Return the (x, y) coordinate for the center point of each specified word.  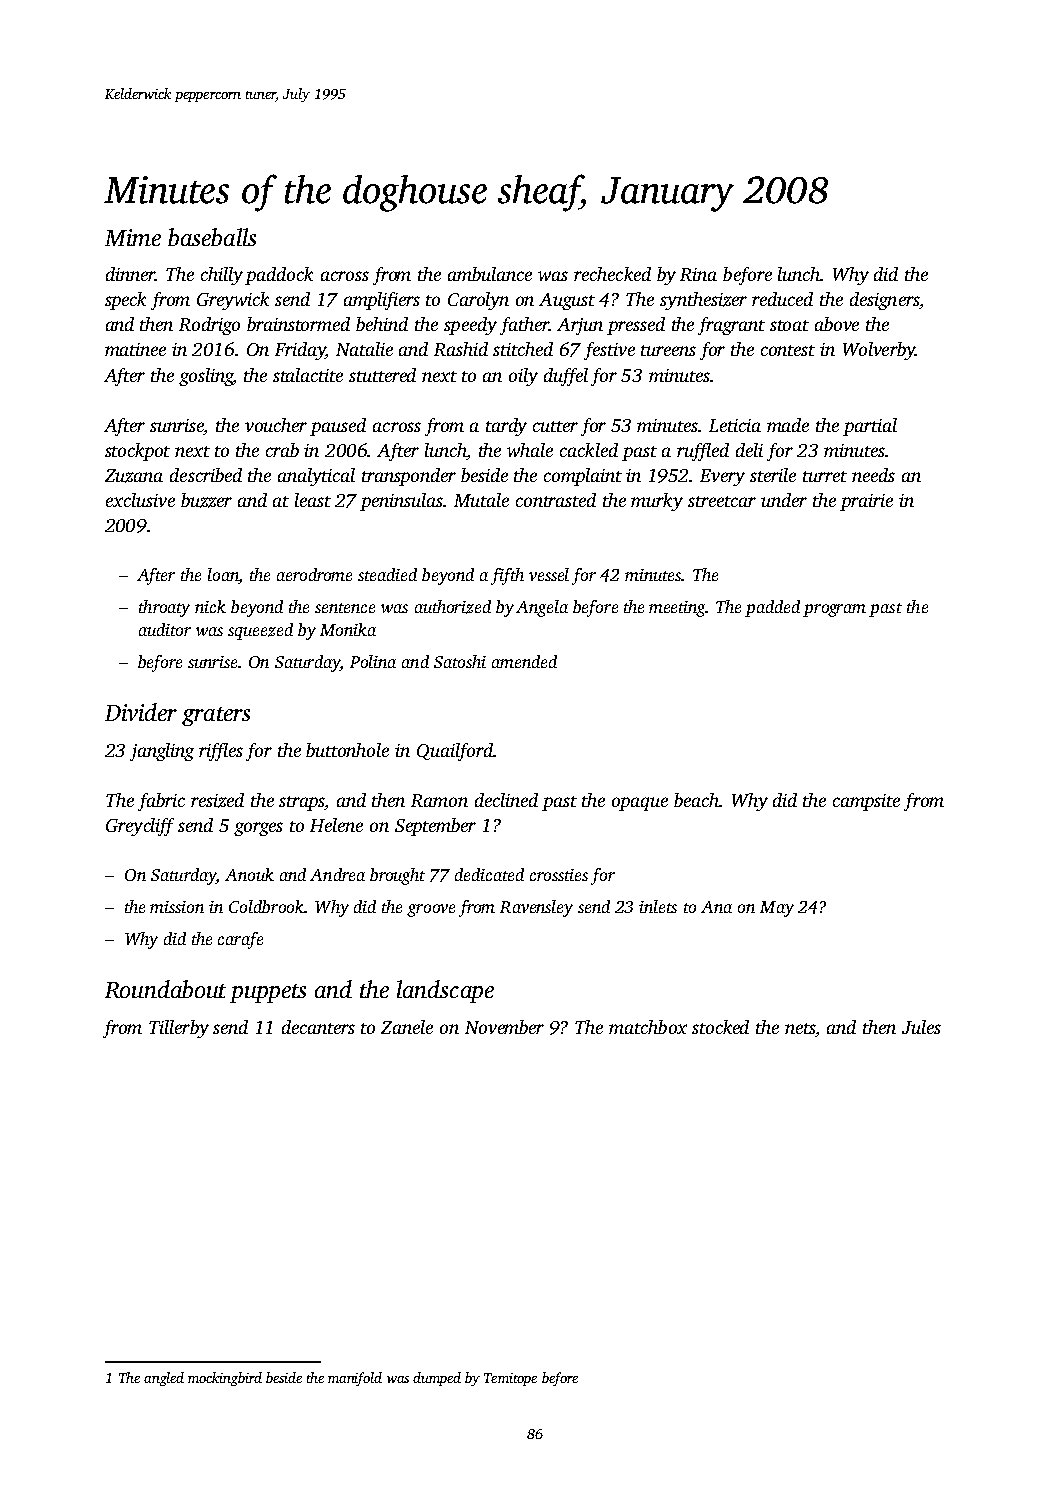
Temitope (510, 1379)
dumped (437, 1379)
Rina (698, 274)
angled (164, 1379)
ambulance (490, 274)
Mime (133, 237)
